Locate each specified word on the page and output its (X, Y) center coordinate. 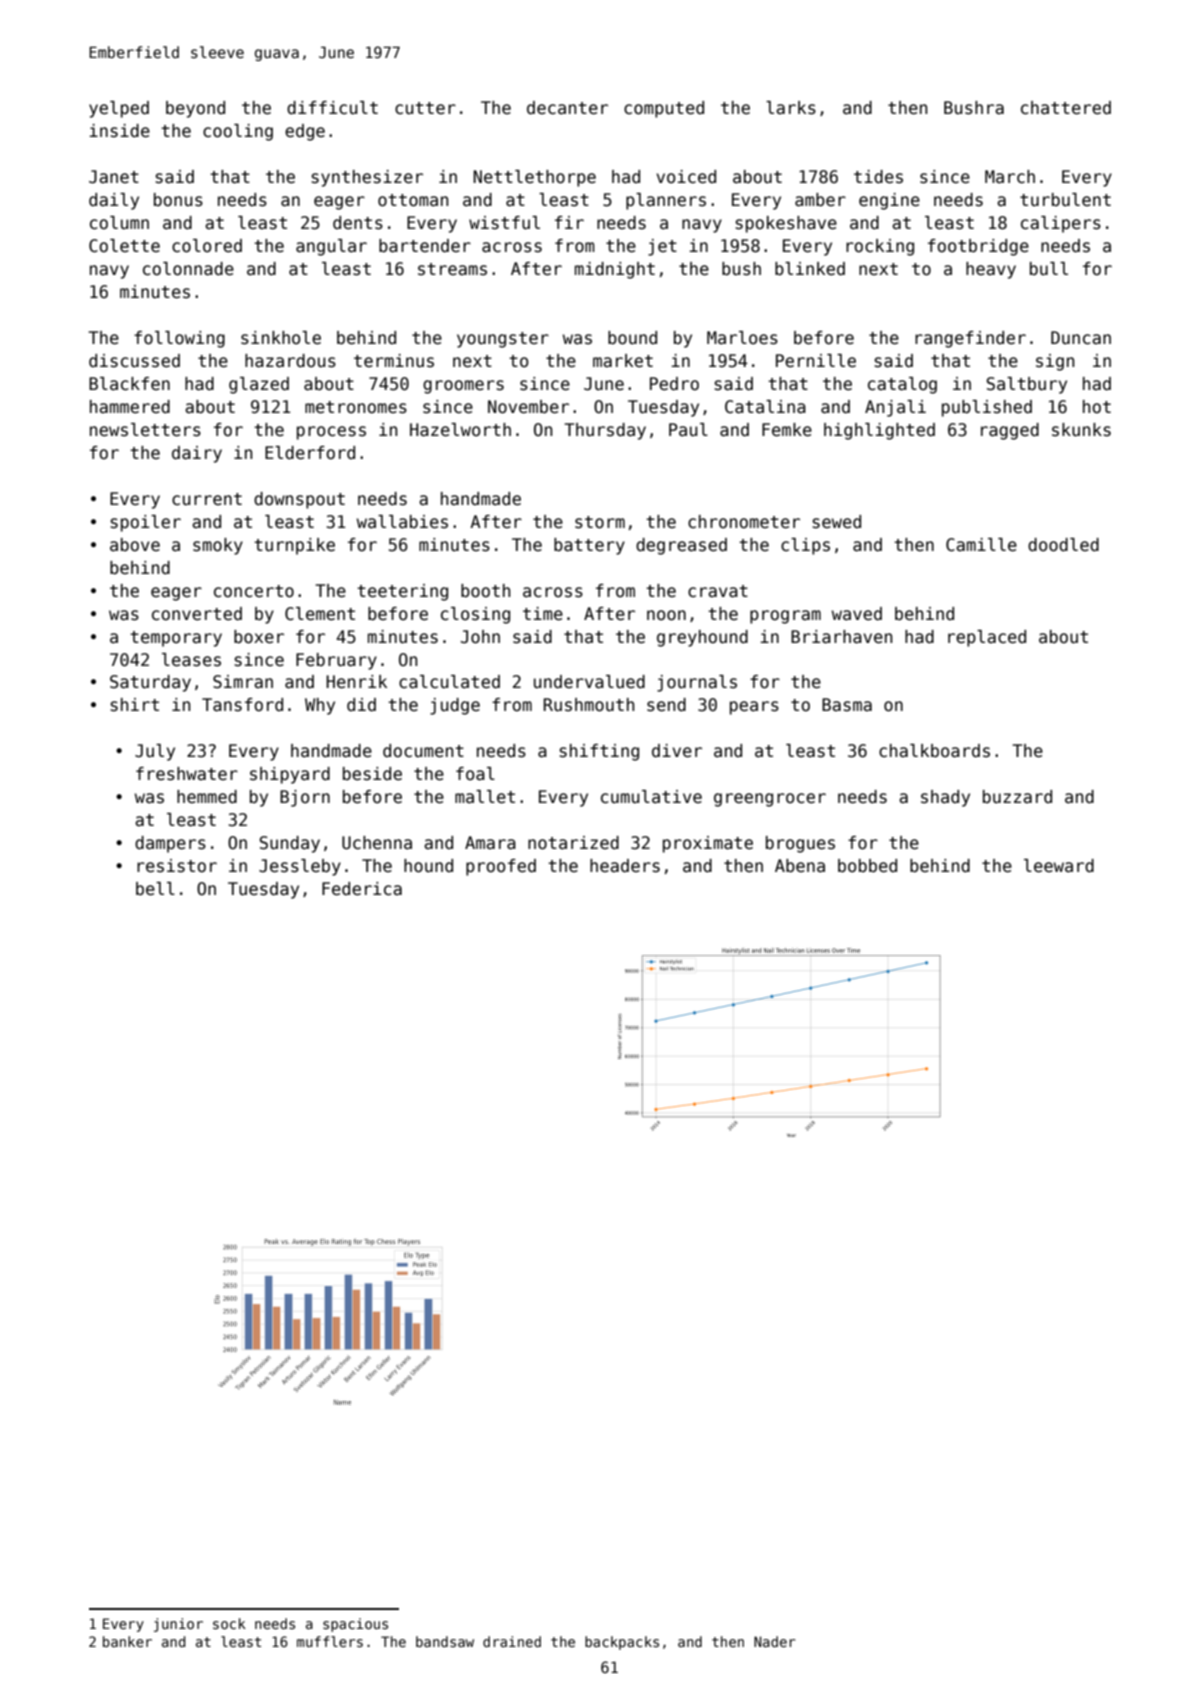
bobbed (867, 866)
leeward (1059, 866)
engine (889, 201)
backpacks (622, 1643)
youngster (503, 340)
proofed (501, 867)
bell (155, 889)
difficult (332, 108)
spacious (355, 1625)
